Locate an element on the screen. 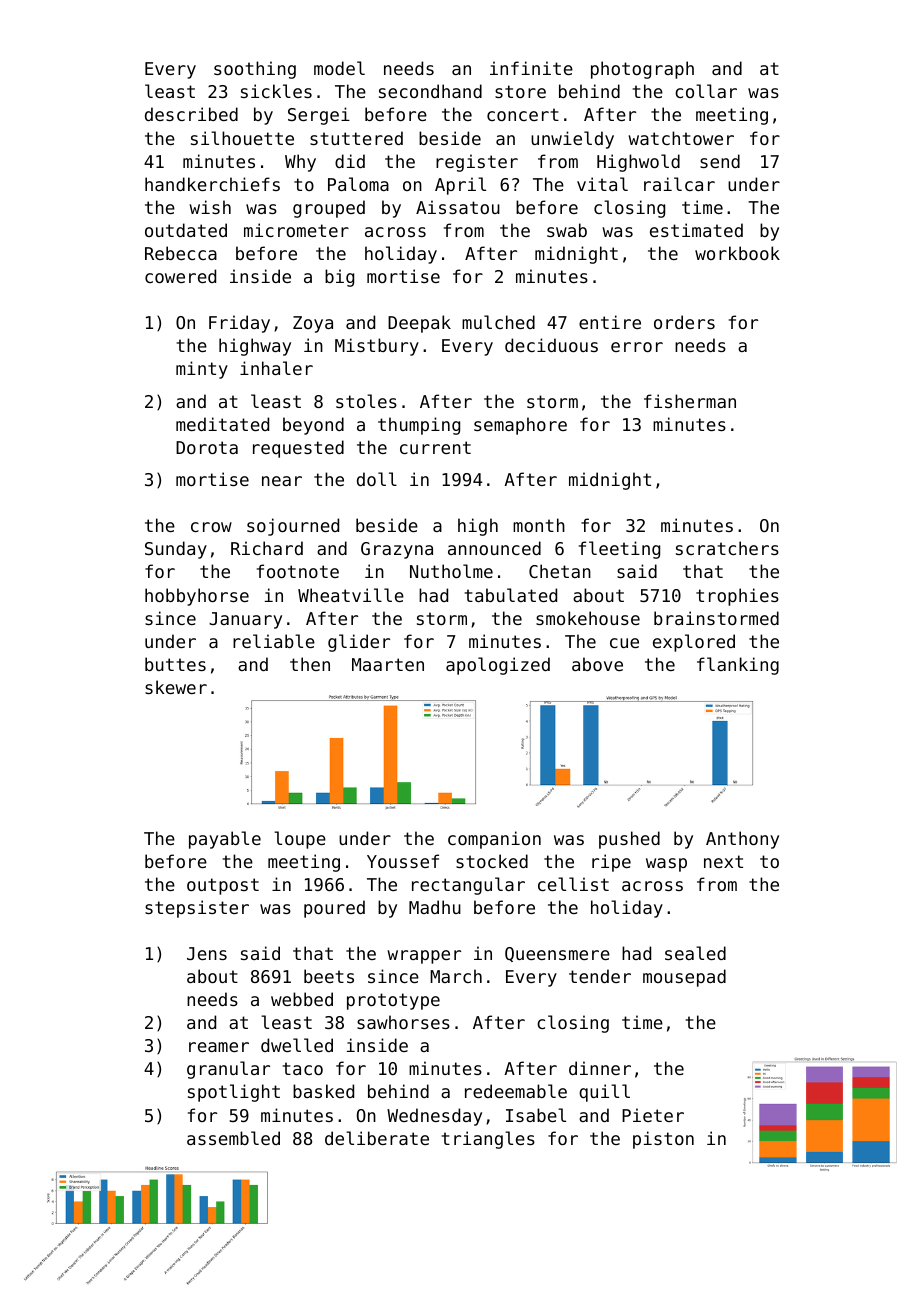 This screenshot has height=1311, width=924. meditated is located at coordinates (222, 424).
